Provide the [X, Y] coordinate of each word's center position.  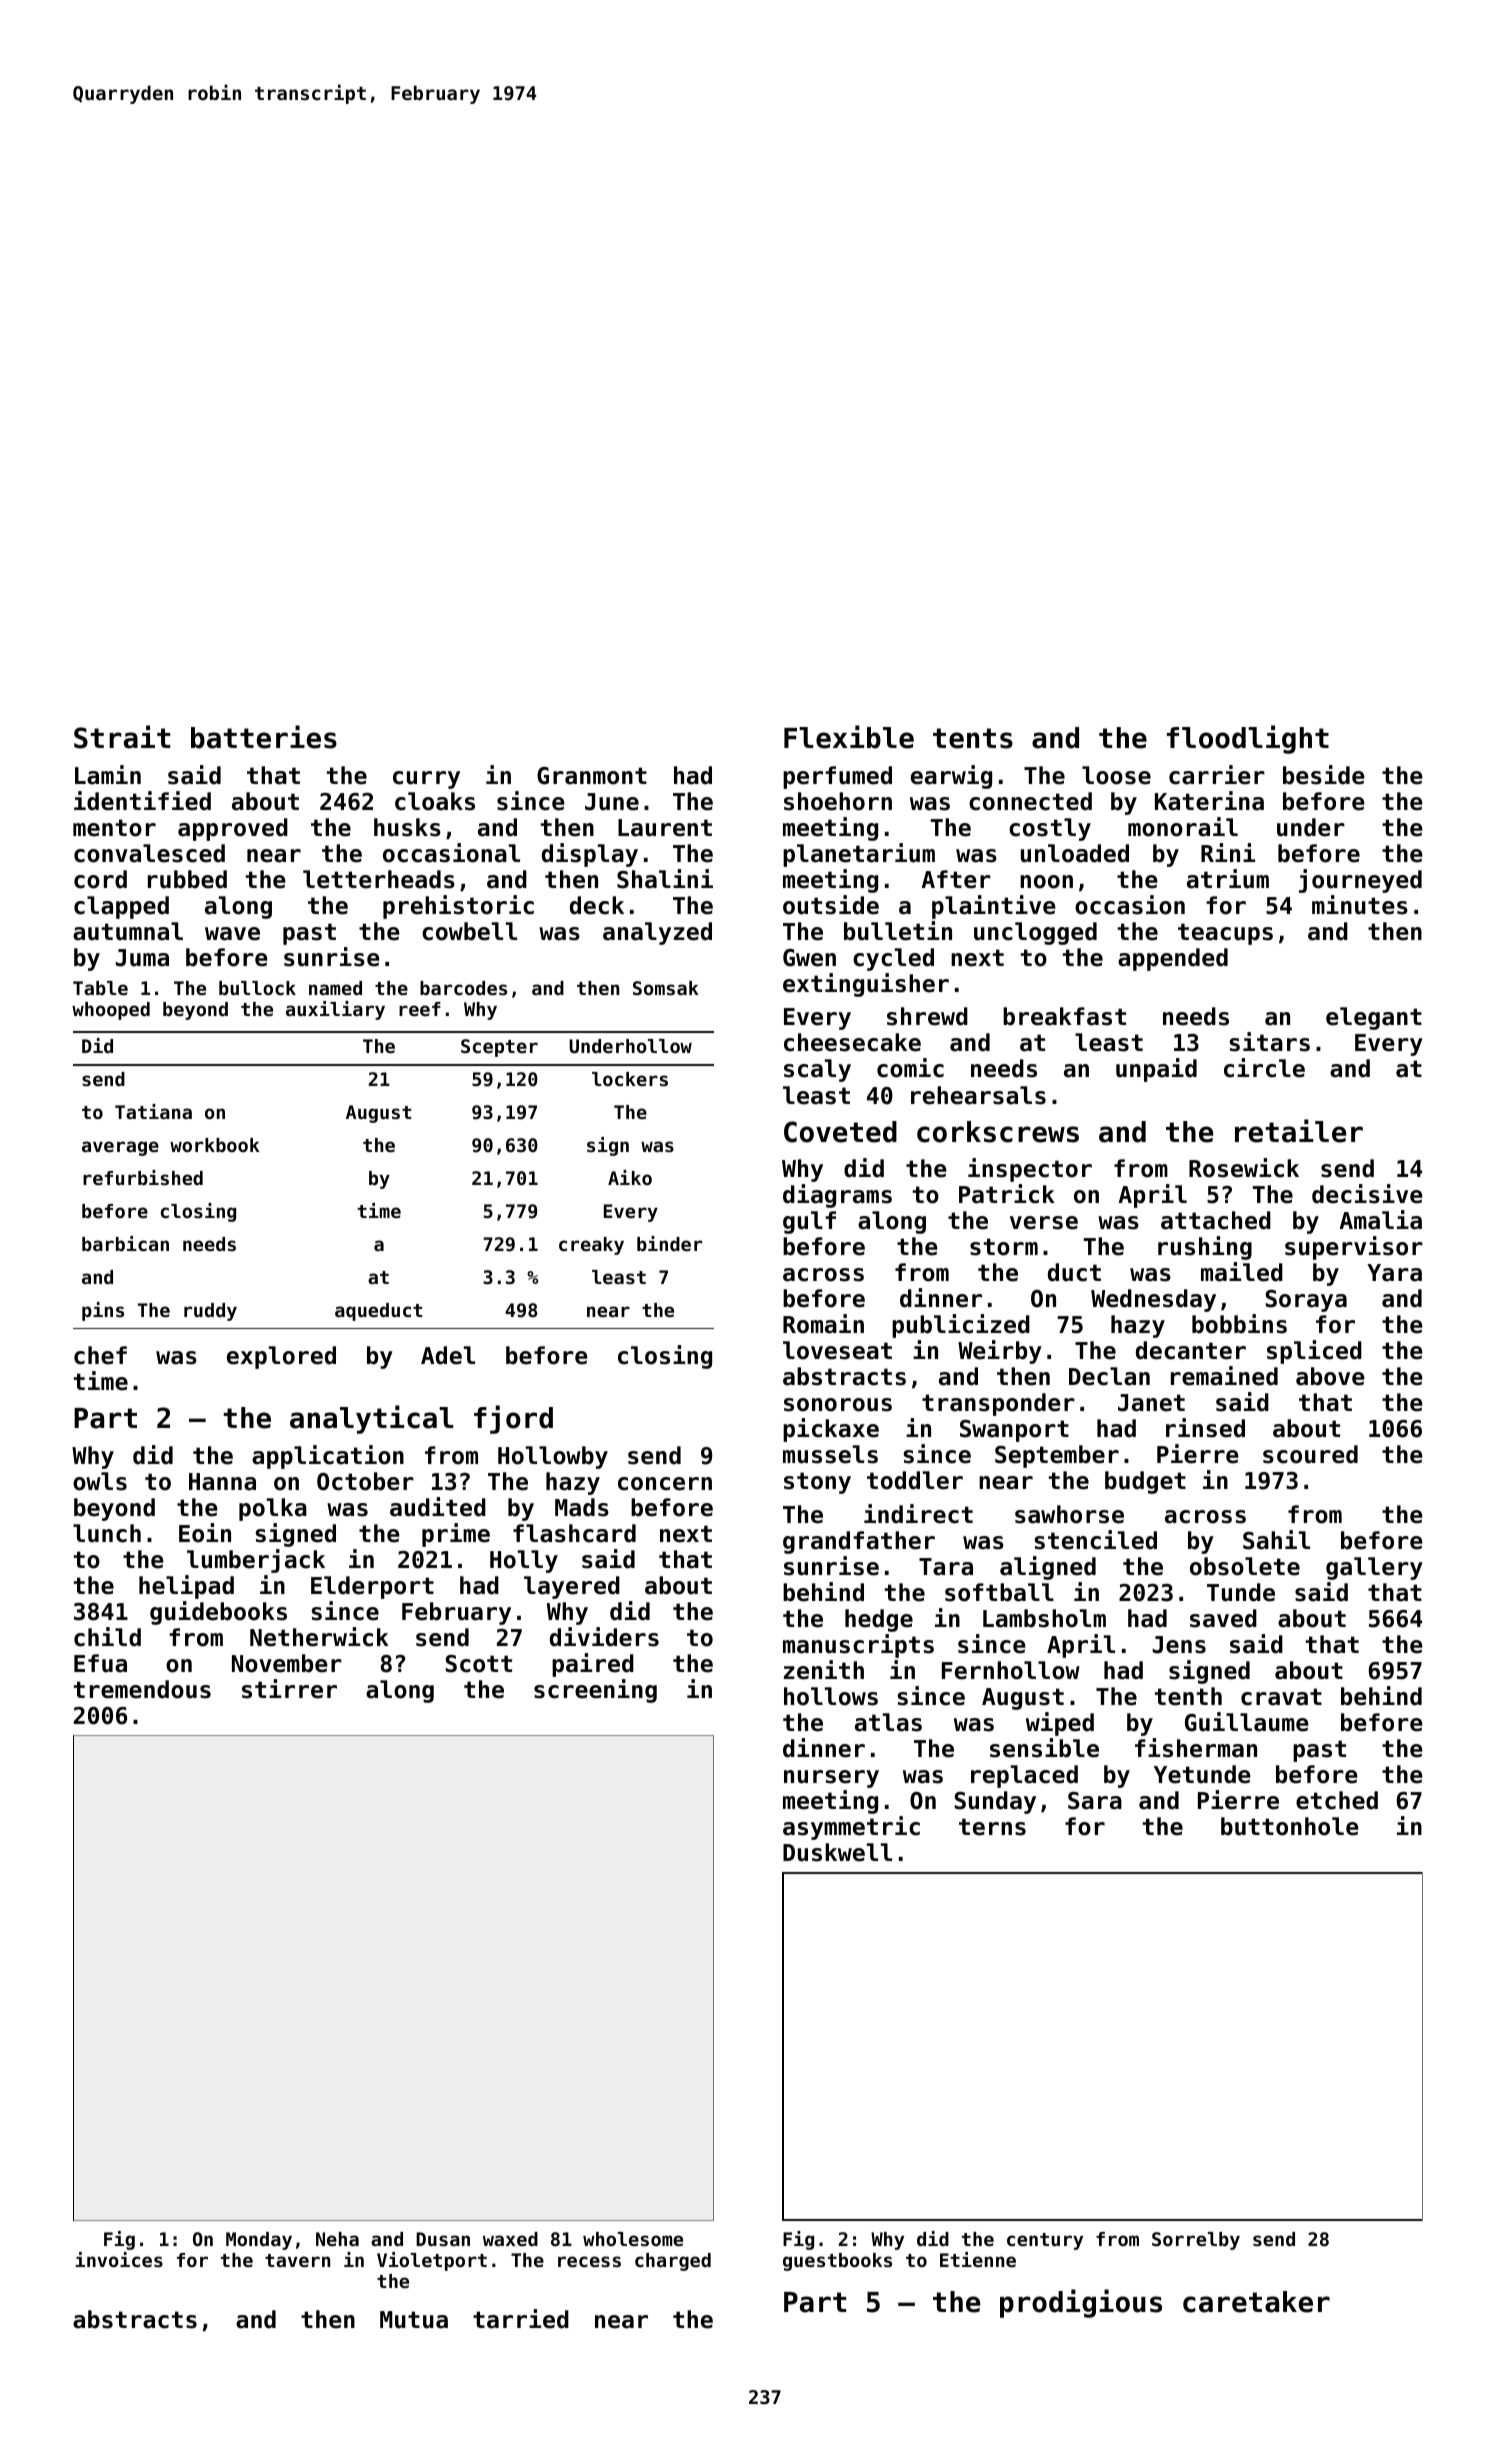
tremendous [142, 1689]
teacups [1225, 934]
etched [1337, 1800]
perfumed [837, 777]
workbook [215, 1145]
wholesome [633, 2239]
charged [673, 2262]
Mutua [414, 2320]
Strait [122, 737]
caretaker [1256, 2302]
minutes [1360, 905]
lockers [630, 1079]
